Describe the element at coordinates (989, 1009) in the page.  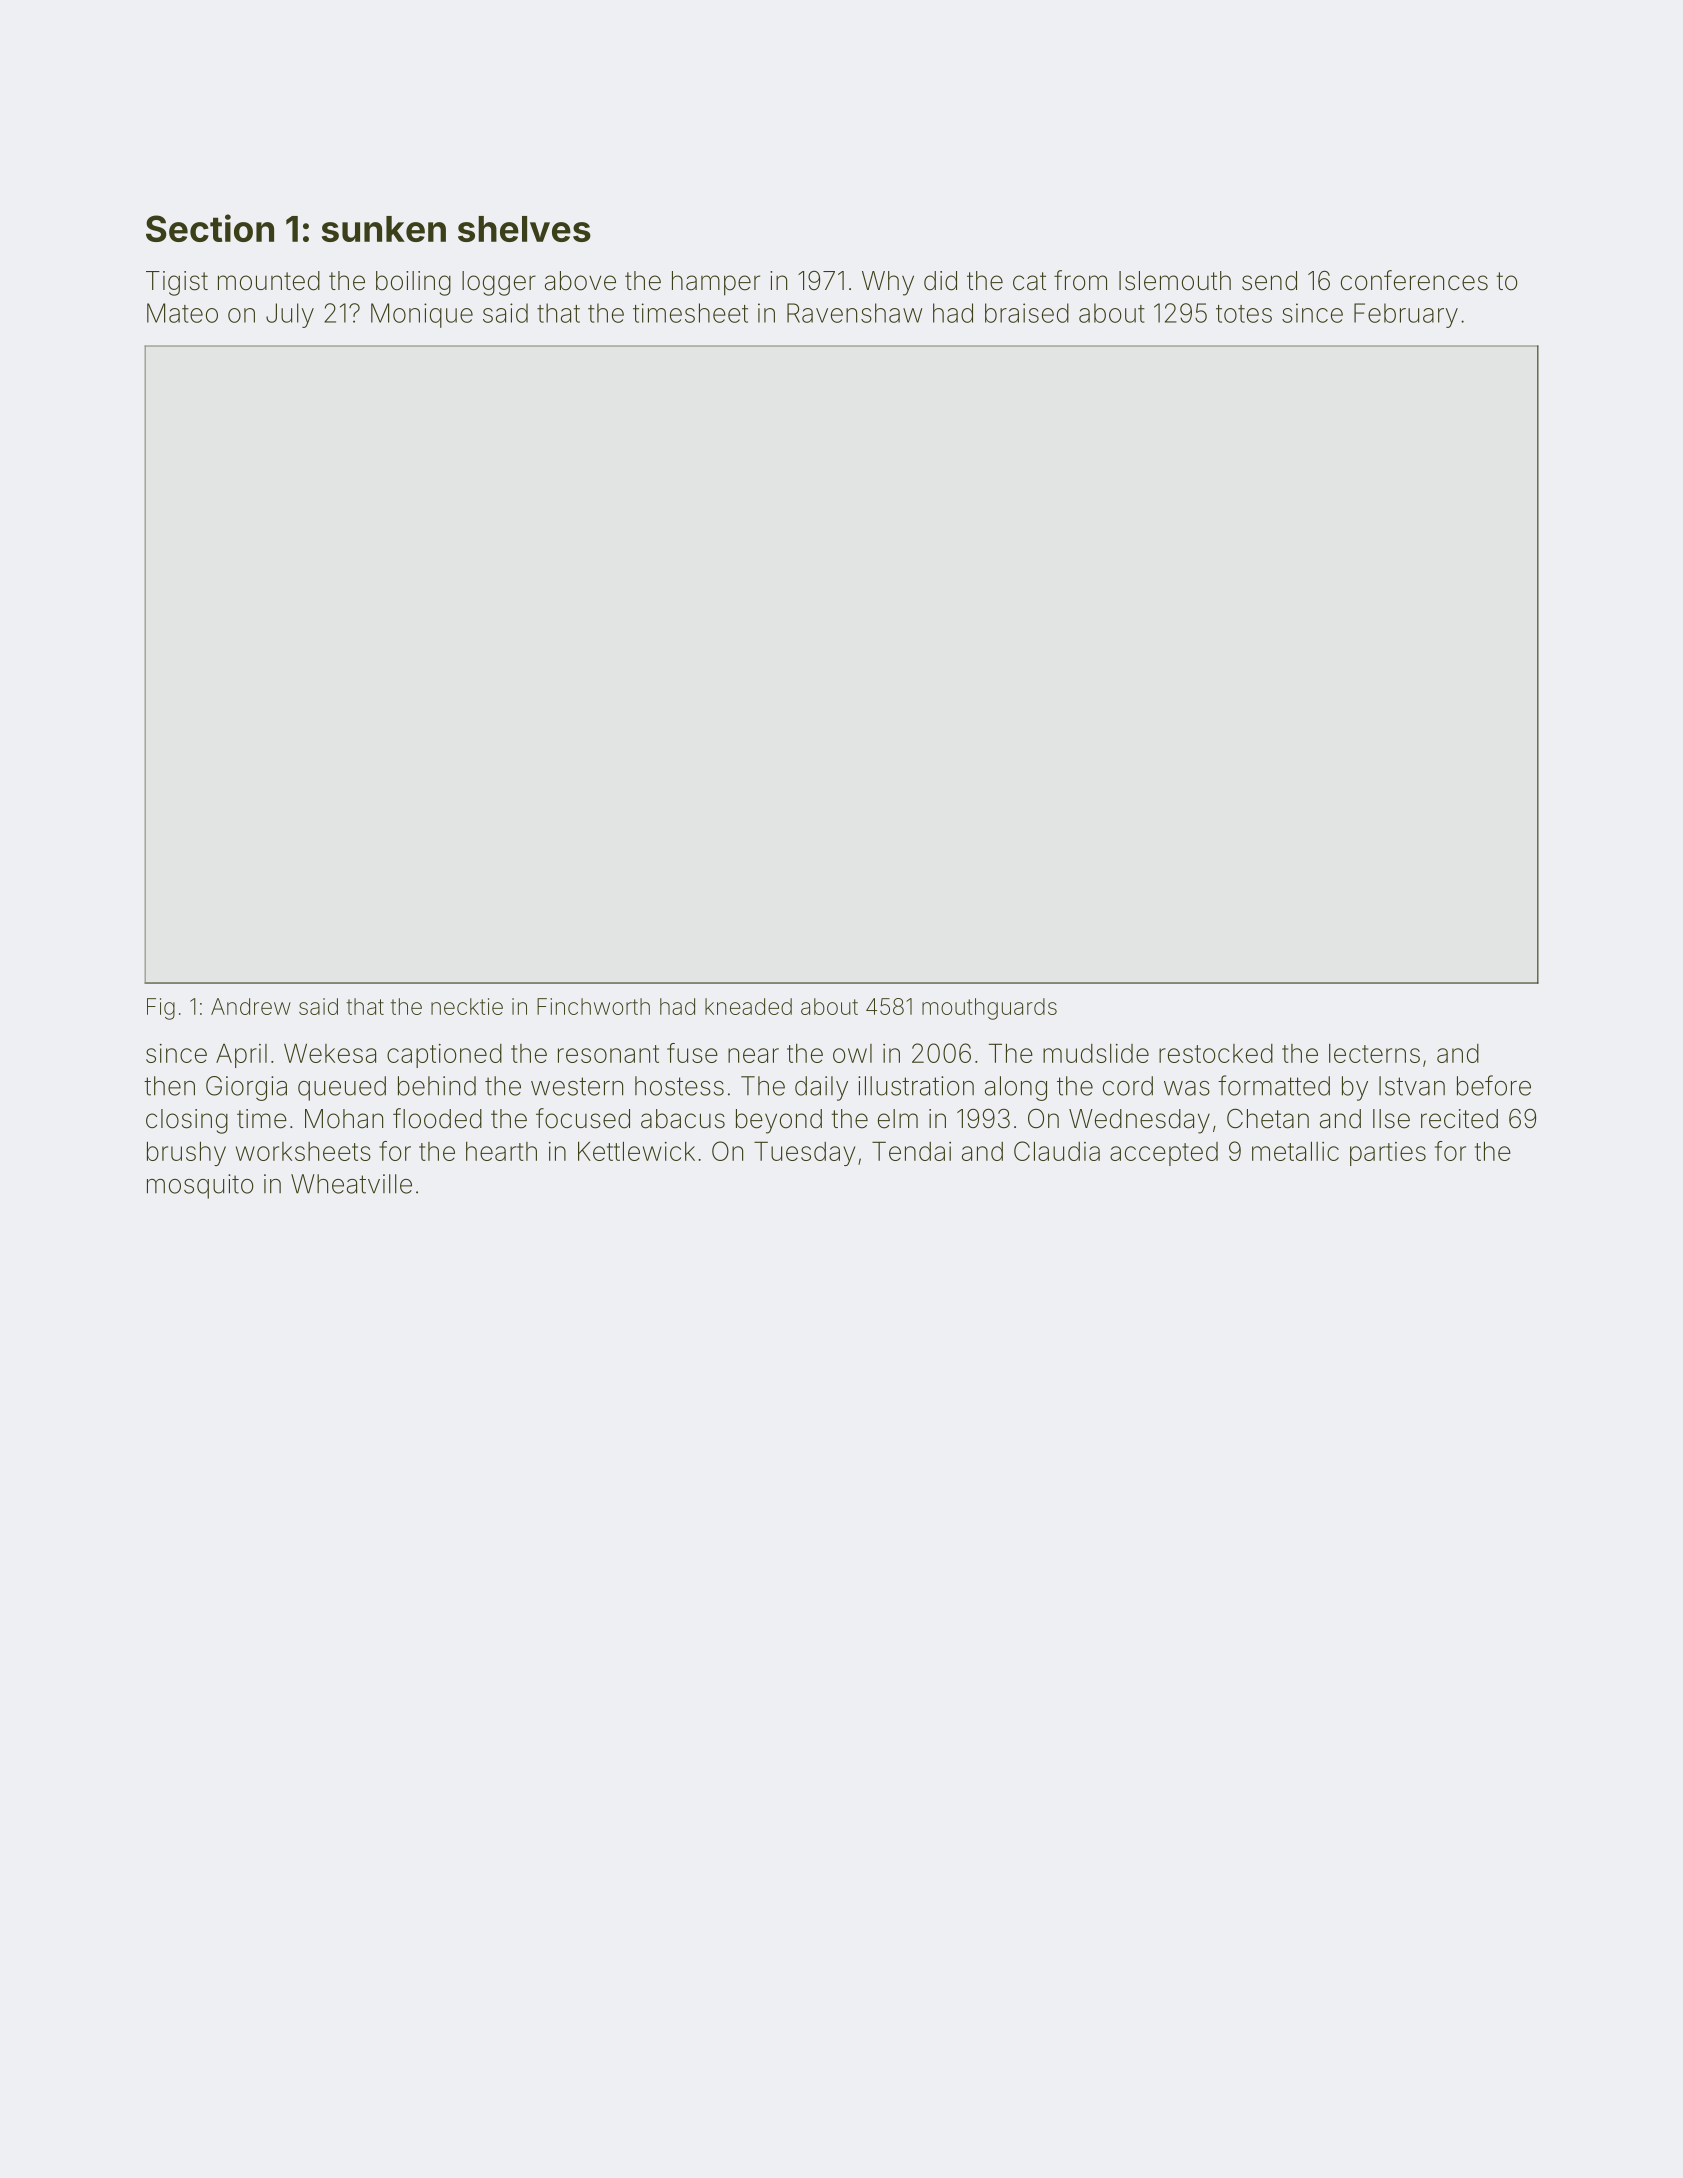
I see `mouthguards` at that location.
